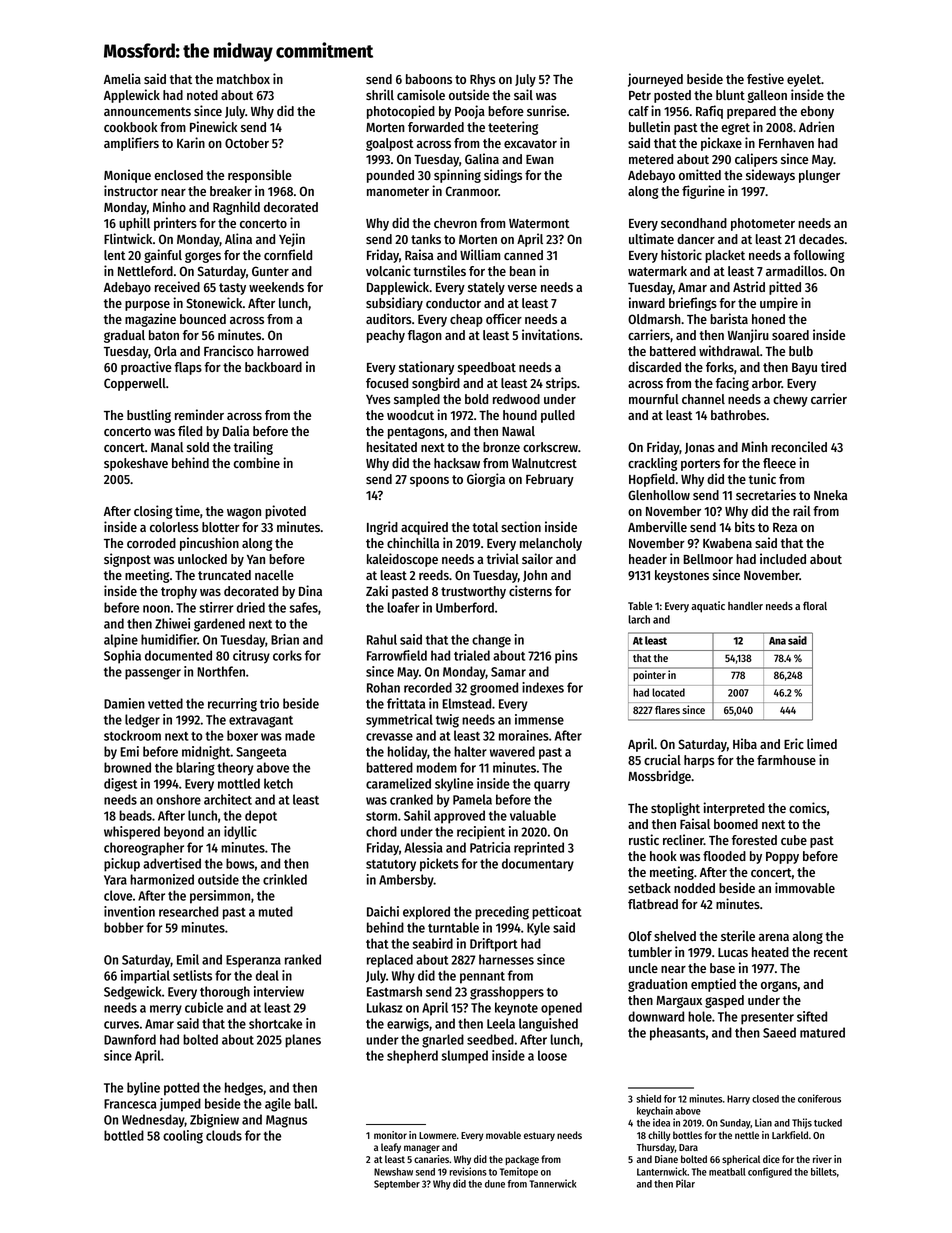 This image has height=1233, width=952. What do you see at coordinates (831, 952) in the image?
I see `recent` at bounding box center [831, 952].
